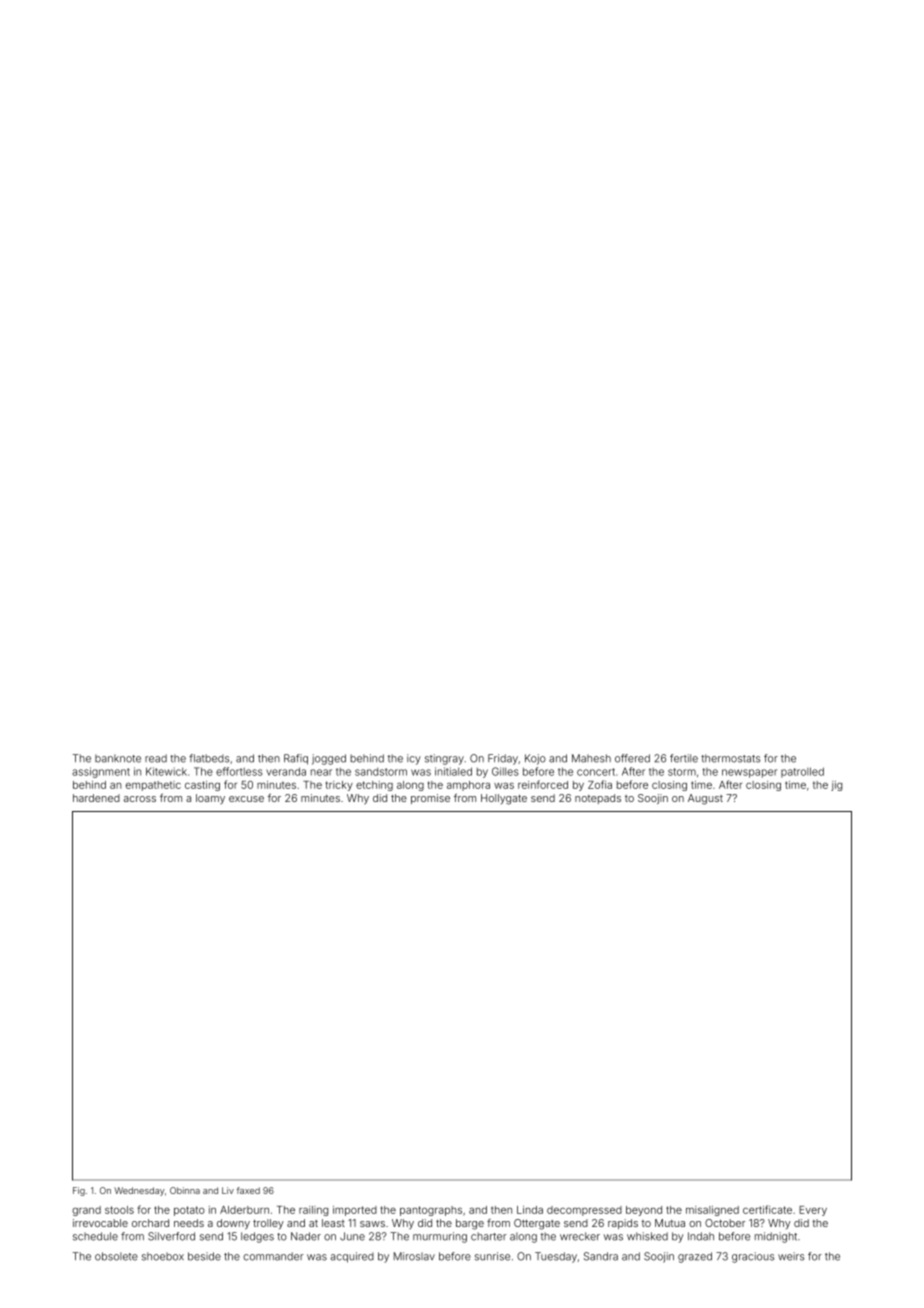  Describe the element at coordinates (248, 1190) in the screenshot. I see `faxed` at that location.
